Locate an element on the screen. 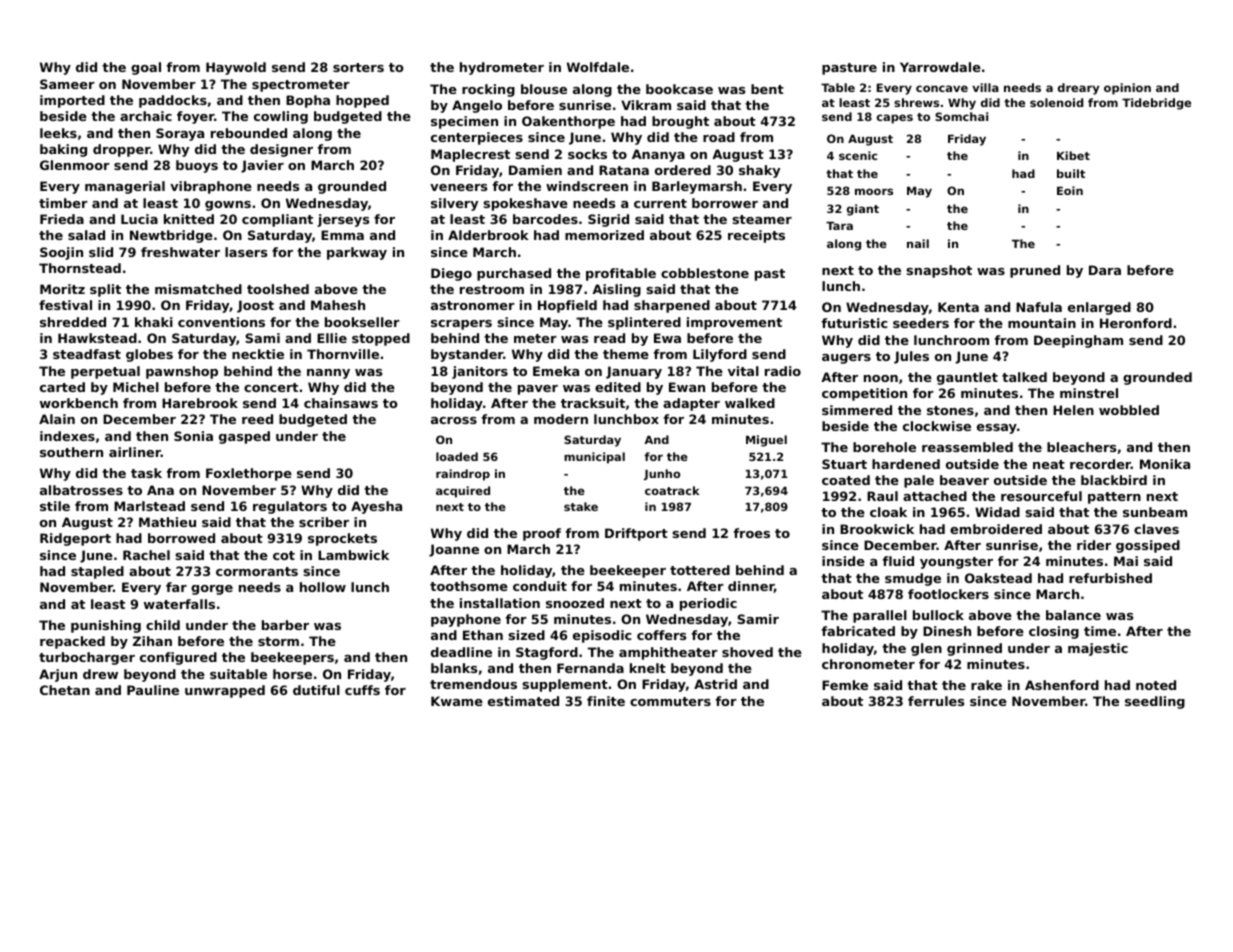 This screenshot has height=952, width=1233. rebounded is located at coordinates (249, 133).
